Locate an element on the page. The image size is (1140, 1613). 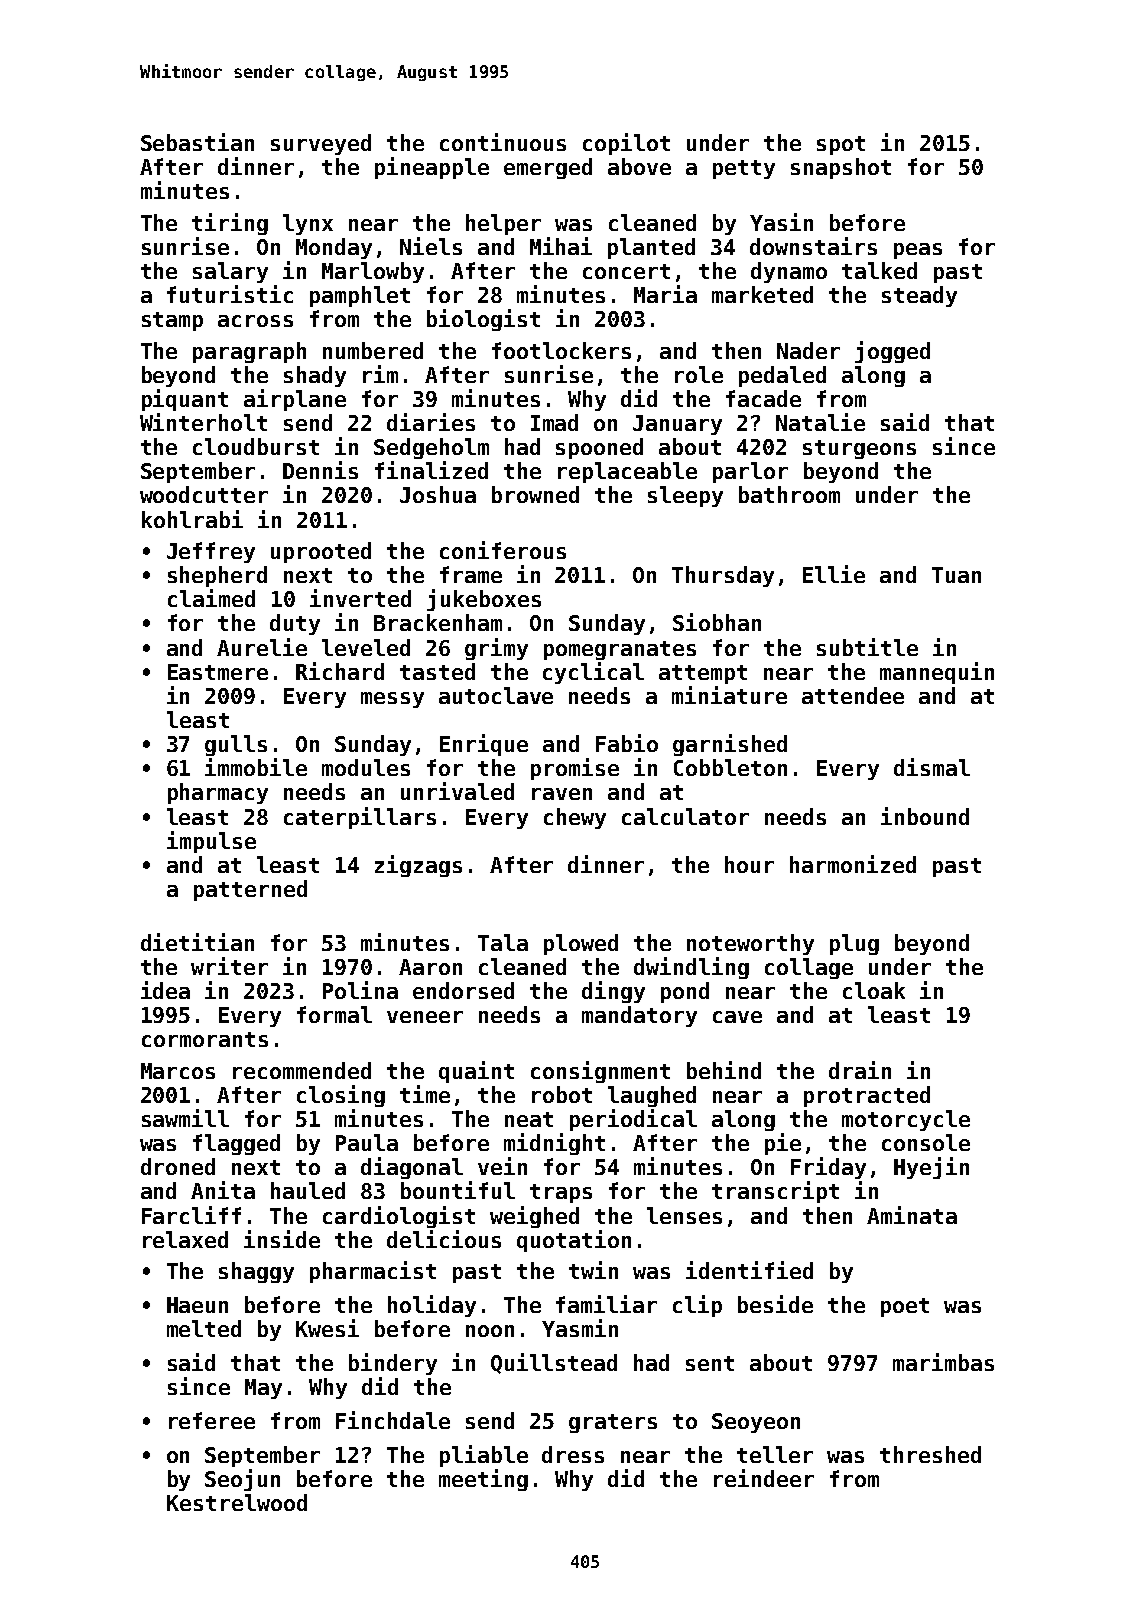
above is located at coordinates (639, 166).
